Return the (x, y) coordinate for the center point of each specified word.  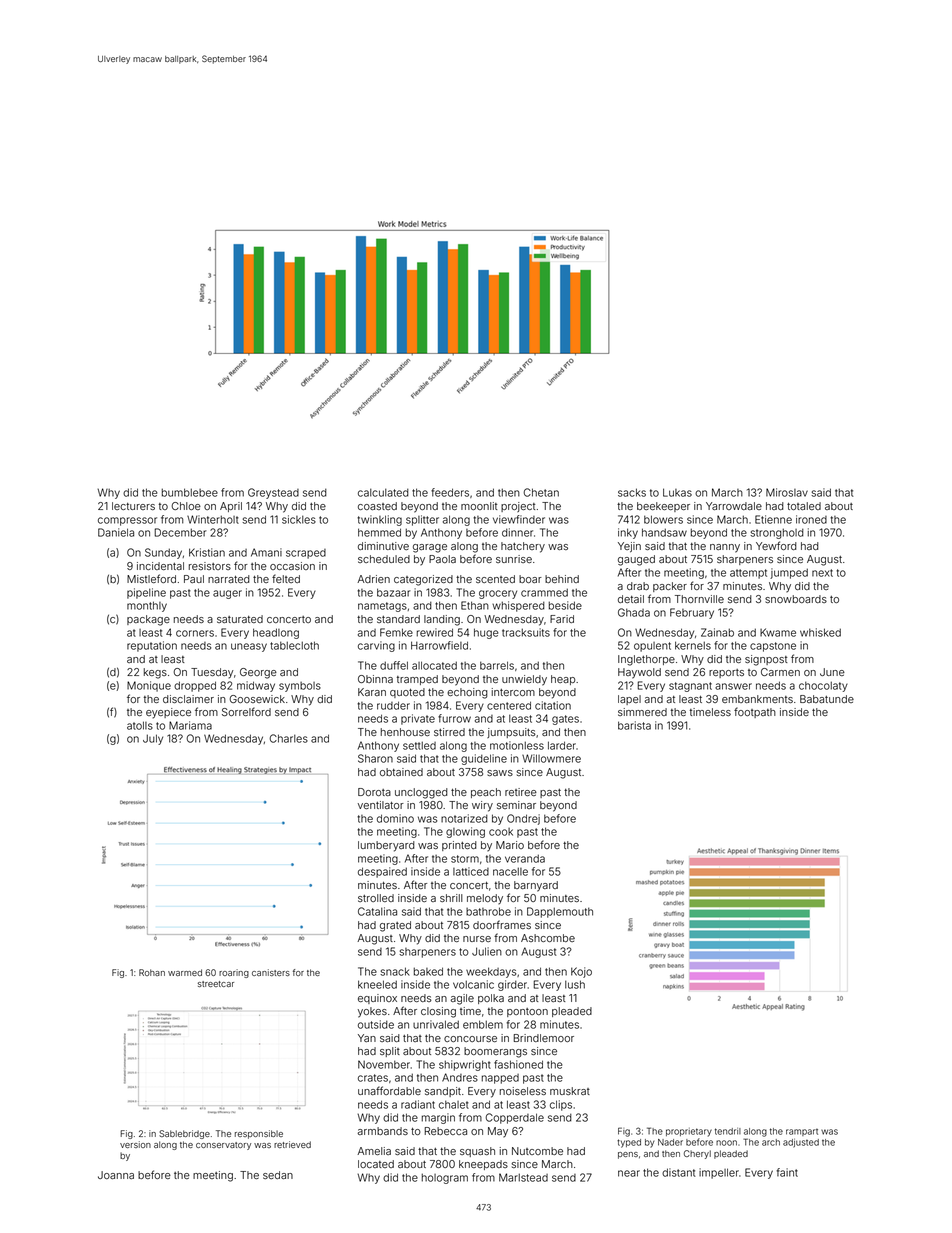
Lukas (677, 492)
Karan (372, 692)
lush (575, 984)
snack (395, 971)
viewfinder (519, 519)
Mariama (190, 725)
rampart (802, 1132)
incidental (160, 566)
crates (373, 1078)
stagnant (690, 687)
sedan (278, 1175)
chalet (454, 1104)
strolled (376, 898)
